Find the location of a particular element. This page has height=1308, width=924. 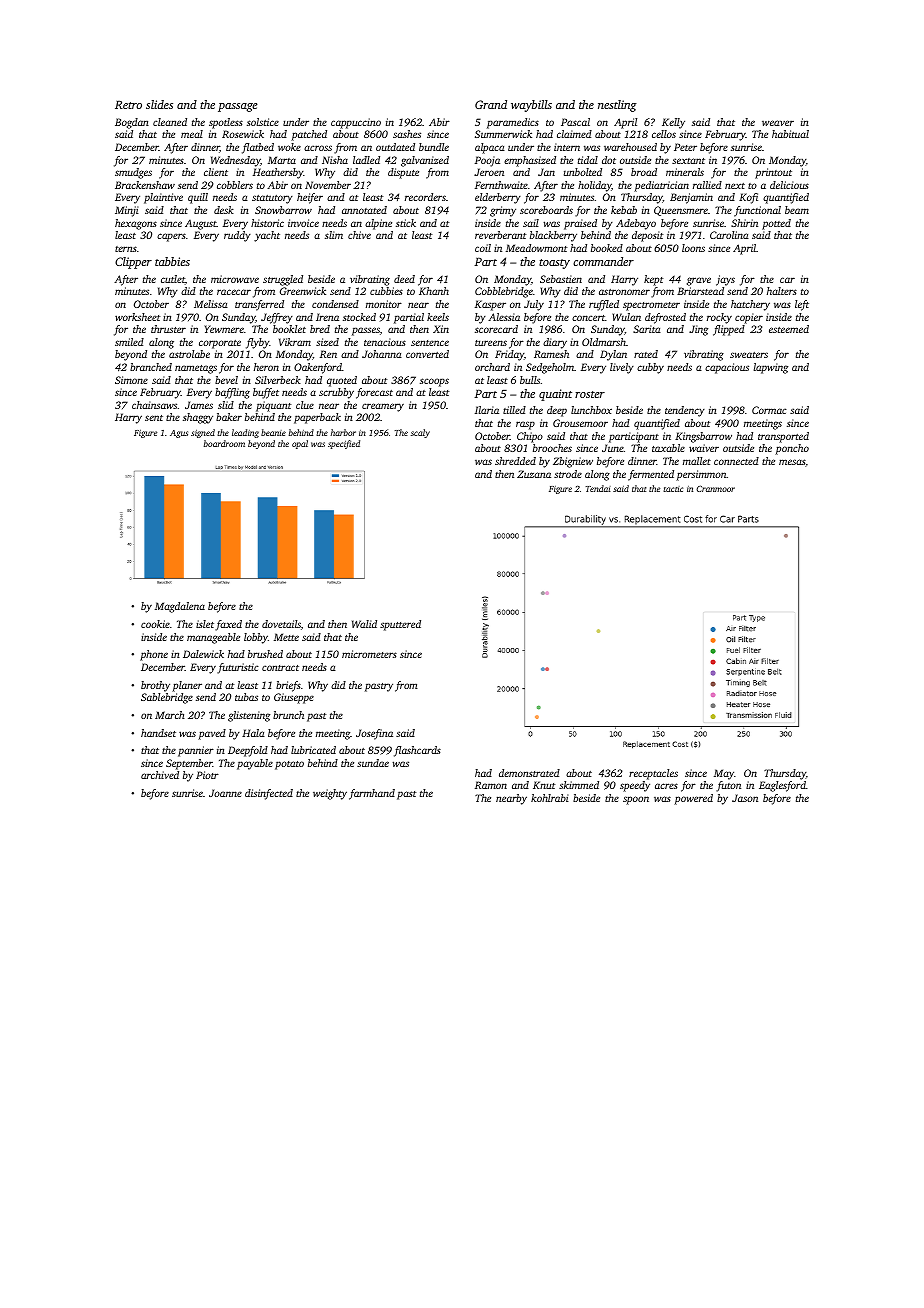

sputtered is located at coordinates (400, 625).
